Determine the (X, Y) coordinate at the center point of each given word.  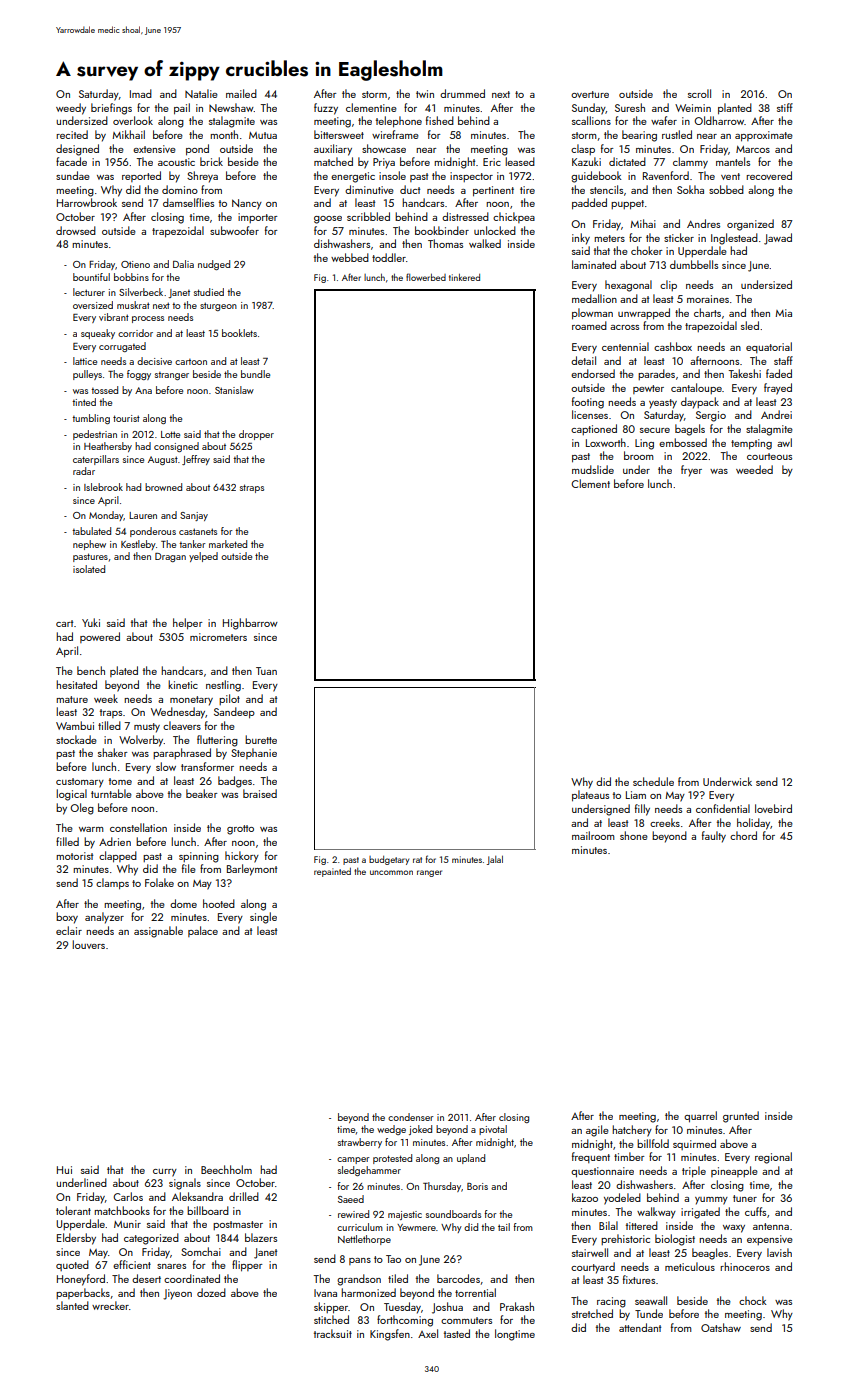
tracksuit (333, 1333)
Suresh (630, 107)
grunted (741, 1117)
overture (590, 94)
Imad (141, 93)
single (263, 918)
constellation (138, 827)
